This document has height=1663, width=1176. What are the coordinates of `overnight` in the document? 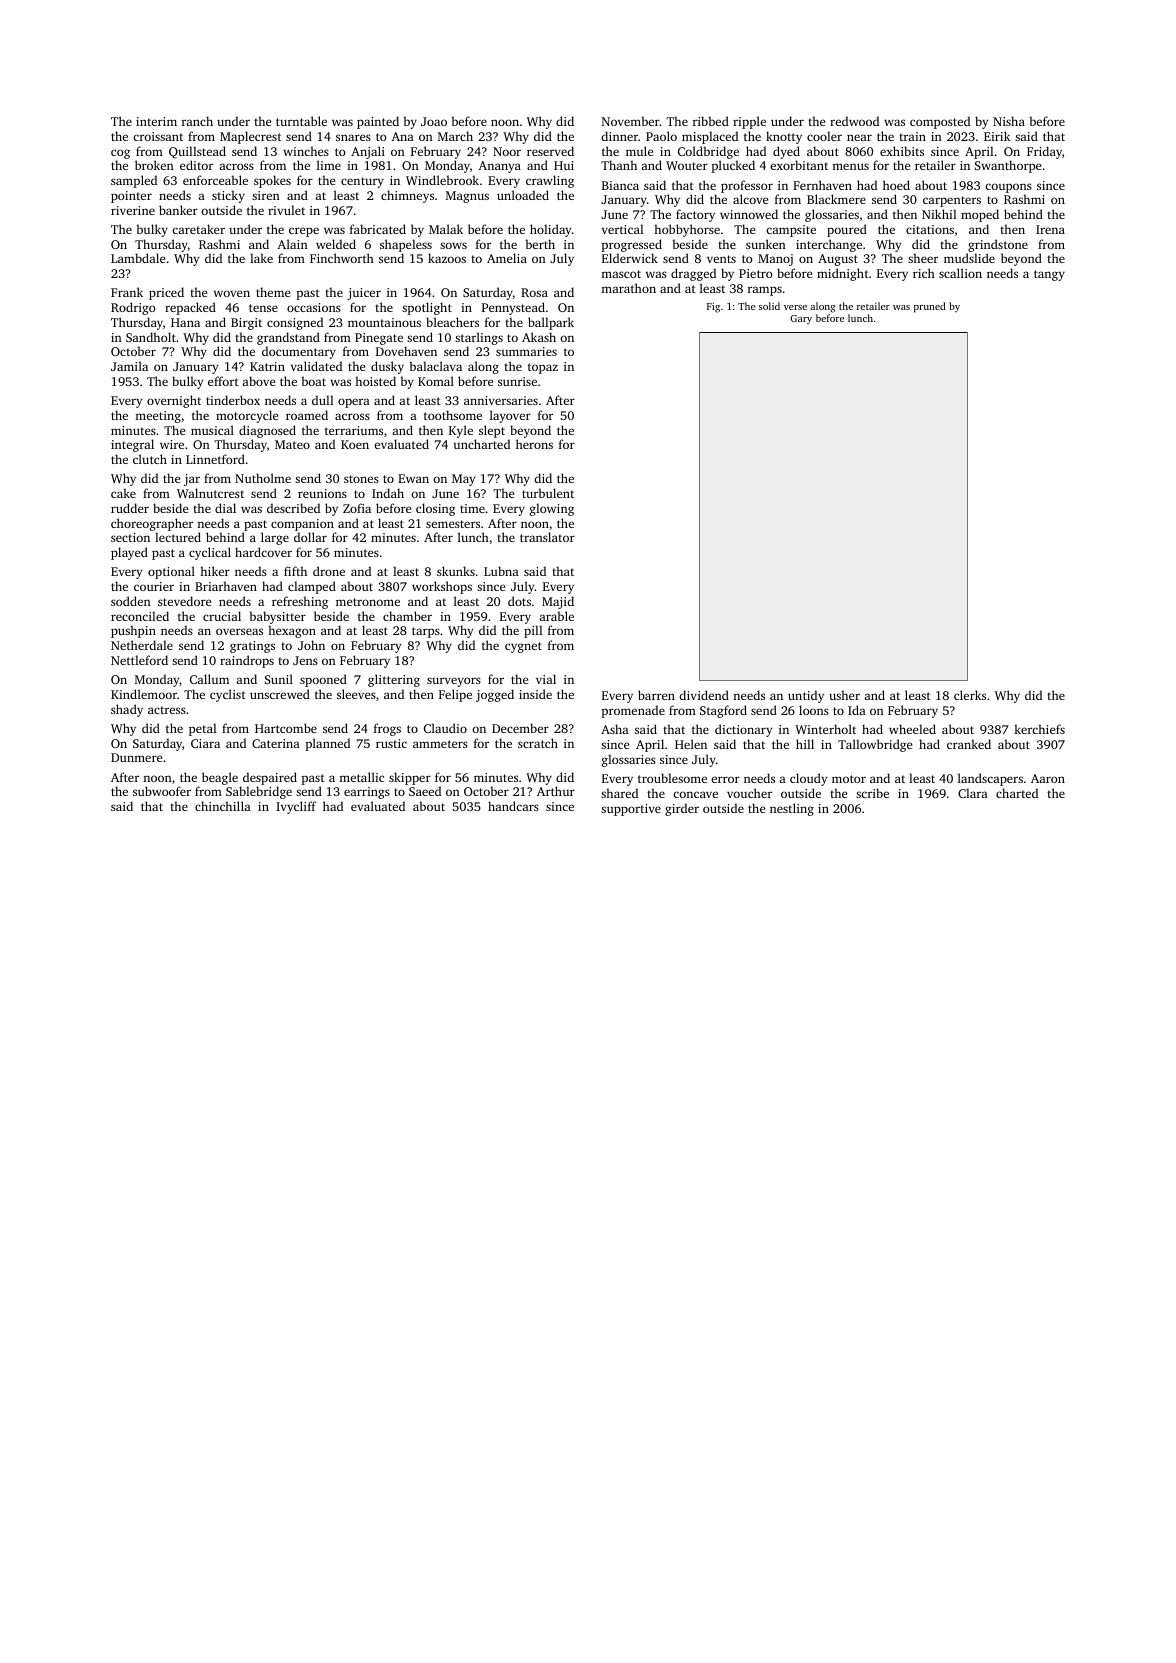 It's located at (174, 401).
